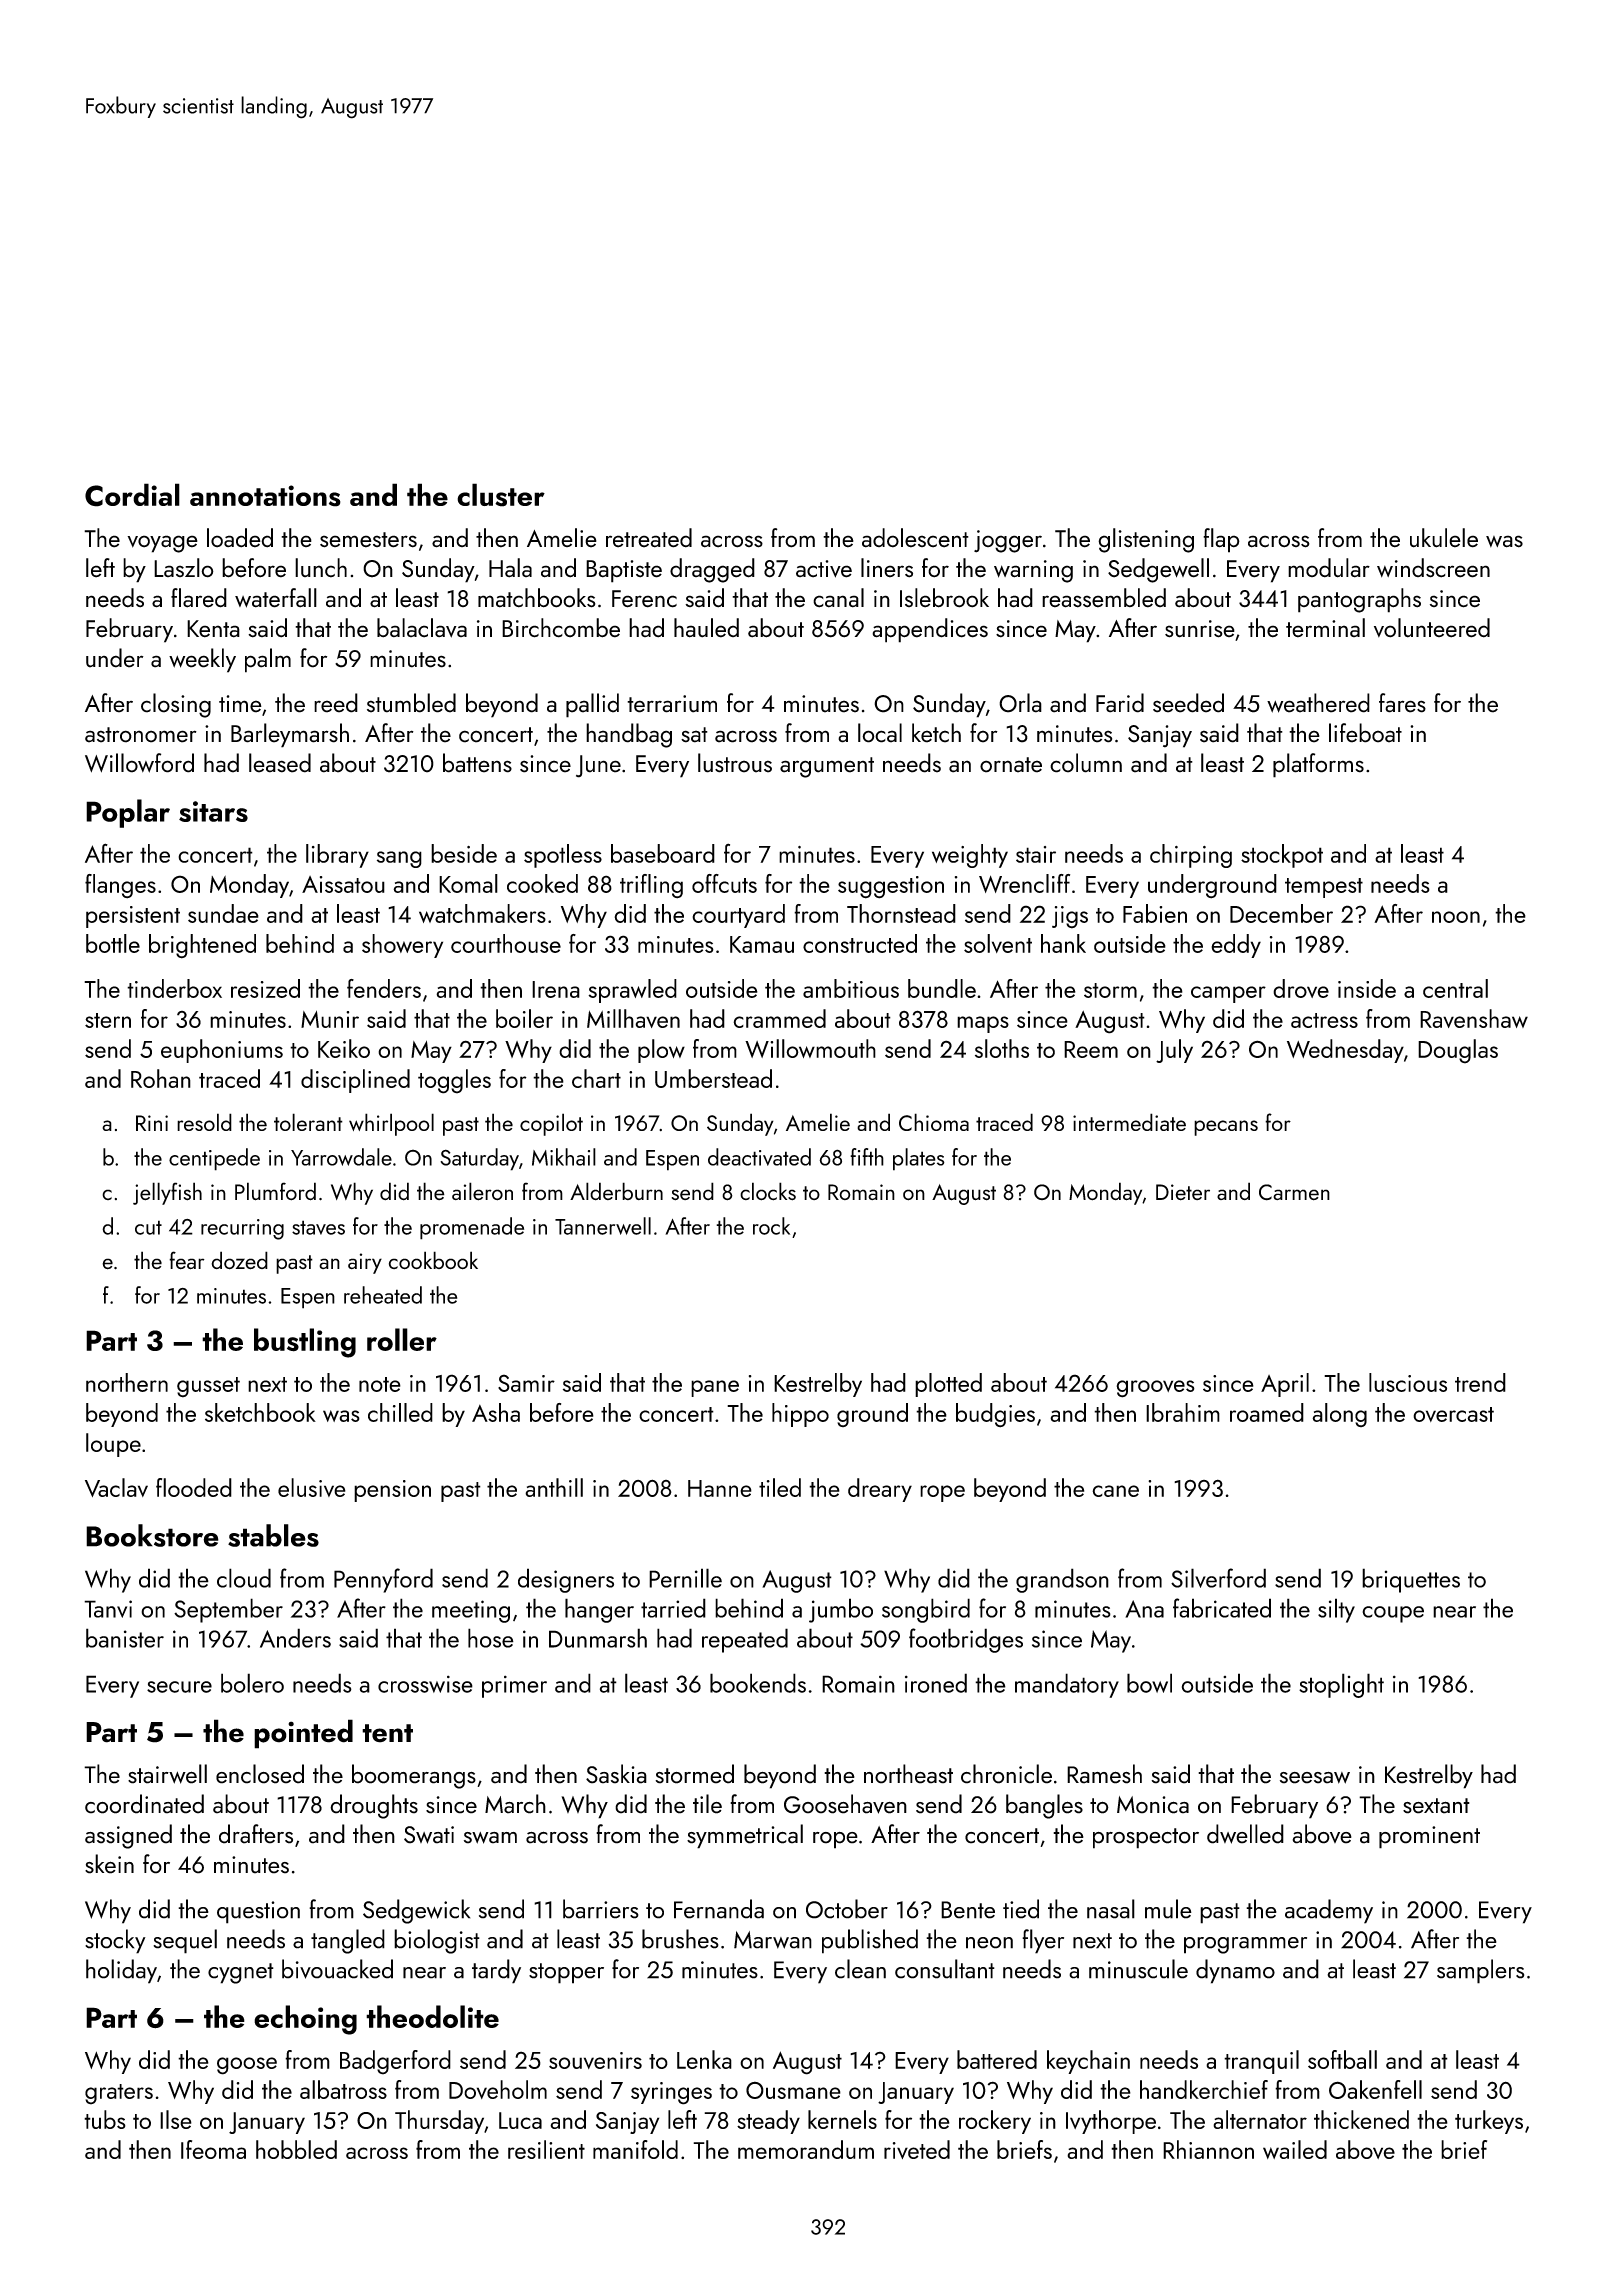  I want to click on echoing, so click(305, 2020).
